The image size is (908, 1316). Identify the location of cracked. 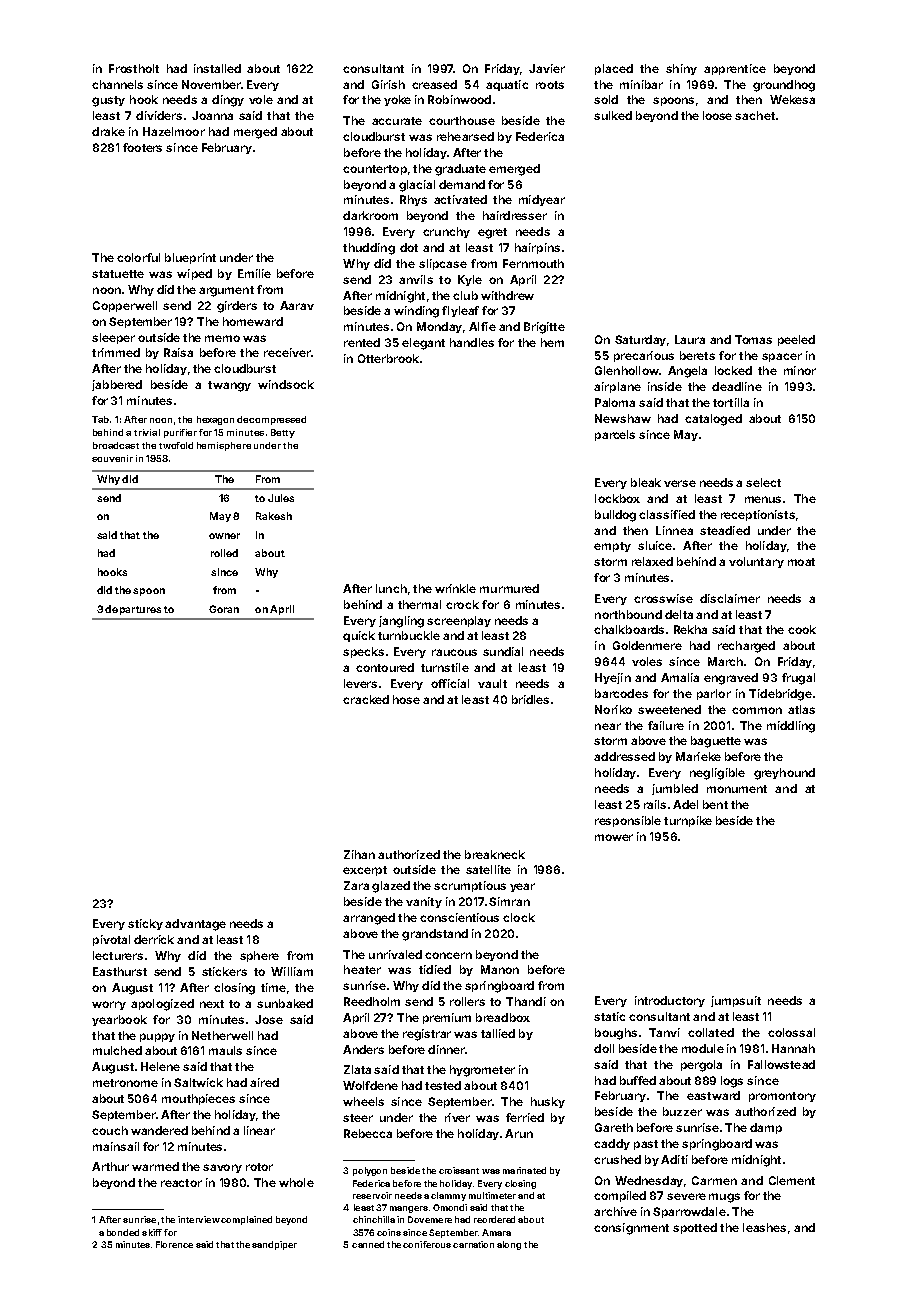
(366, 699).
